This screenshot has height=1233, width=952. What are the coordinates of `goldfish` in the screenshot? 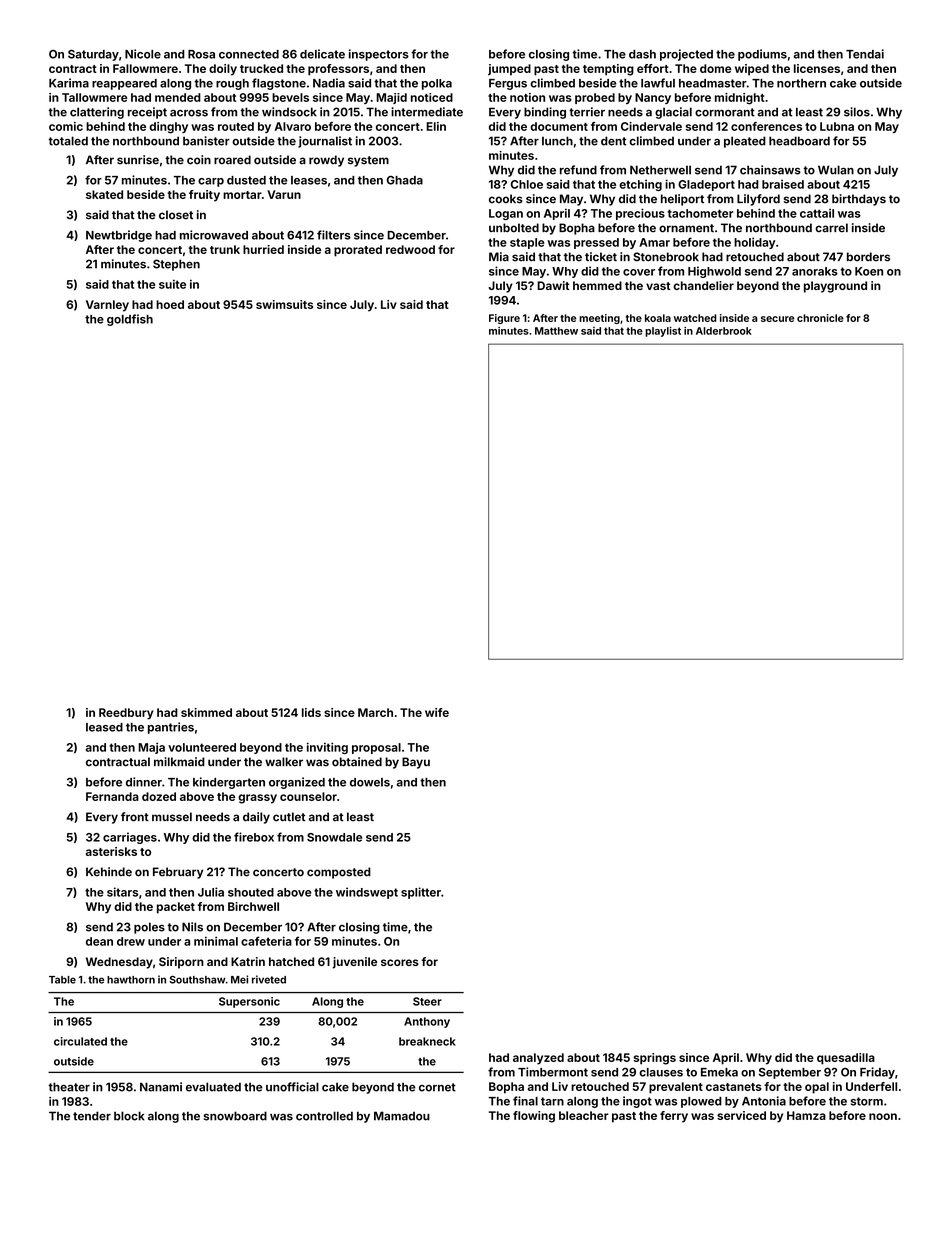 It's located at (130, 320).
